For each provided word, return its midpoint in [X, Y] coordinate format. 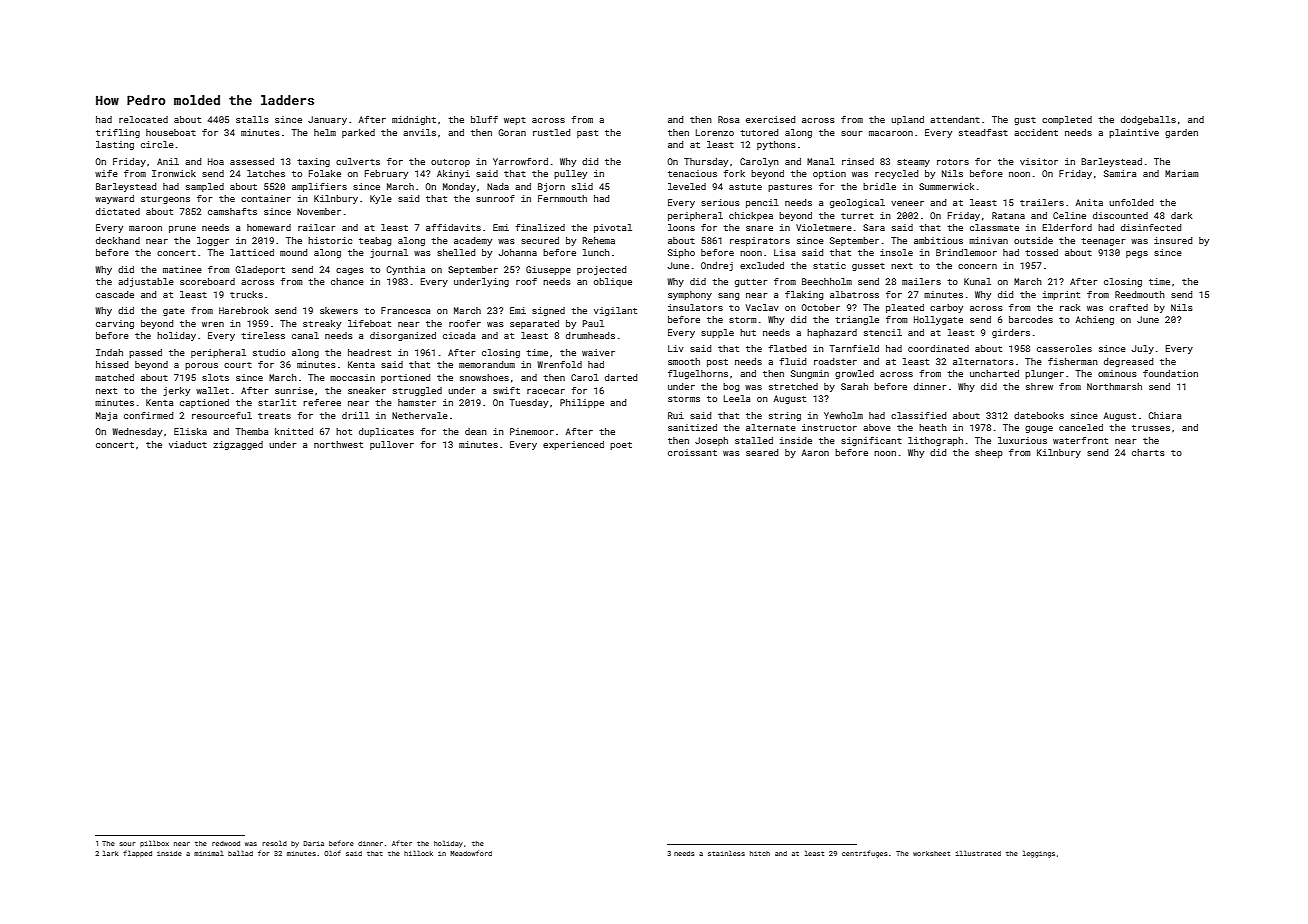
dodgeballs [1148, 120]
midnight [414, 120]
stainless [726, 853]
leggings [1039, 854]
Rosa [728, 119]
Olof [332, 853]
